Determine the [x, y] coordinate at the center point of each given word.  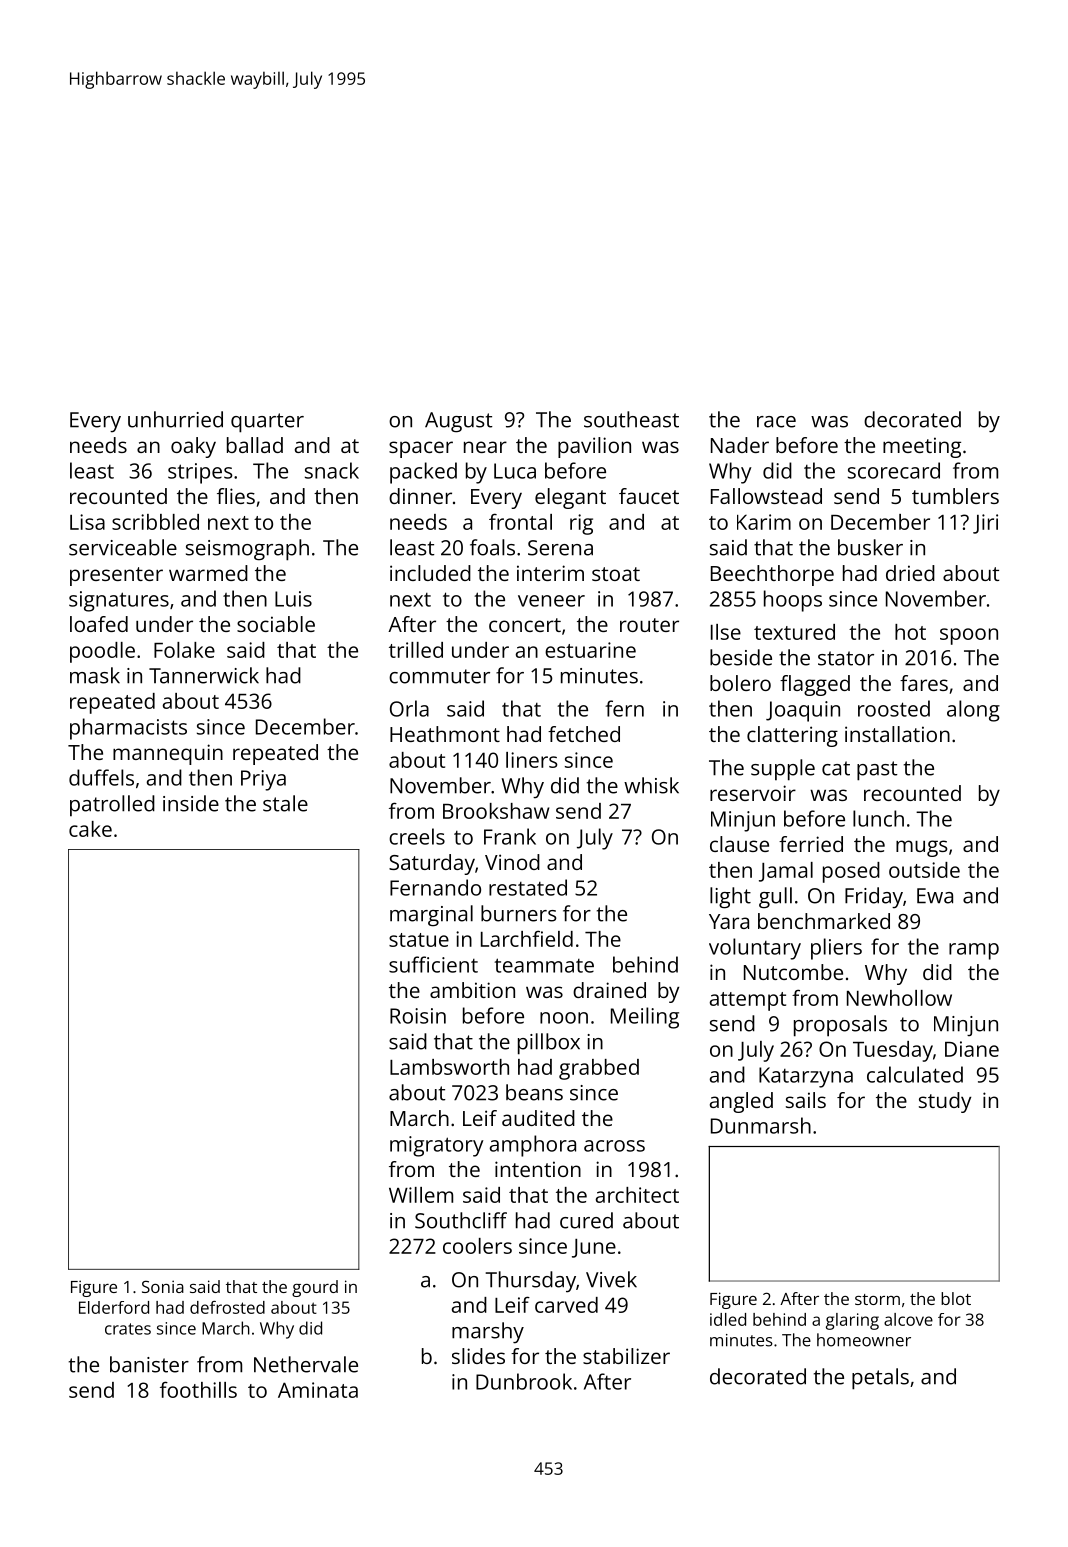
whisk [651, 785]
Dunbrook [524, 1381]
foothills [198, 1389]
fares [924, 683]
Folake [184, 650]
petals [880, 1379]
